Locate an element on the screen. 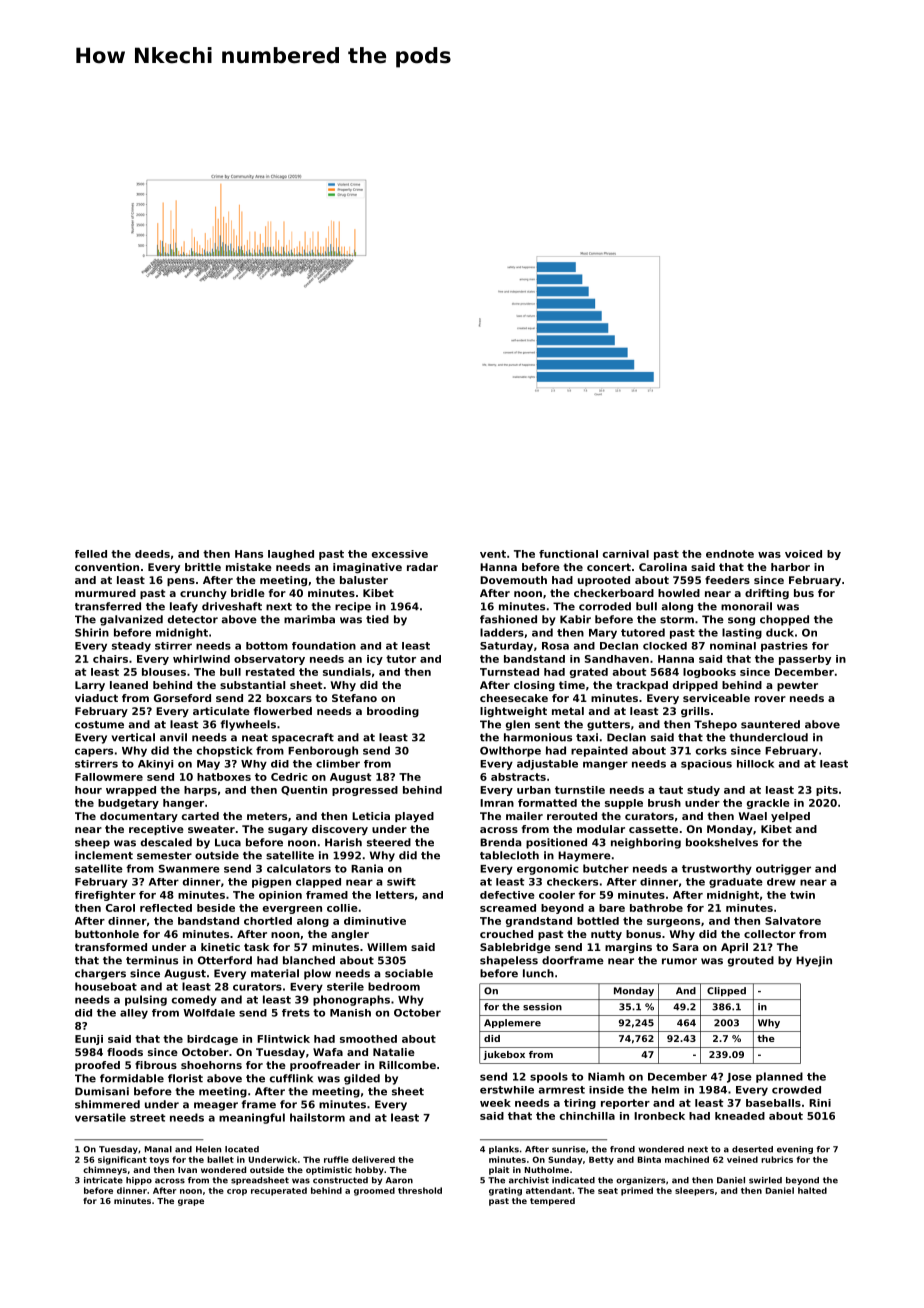  grape is located at coordinates (191, 1202).
